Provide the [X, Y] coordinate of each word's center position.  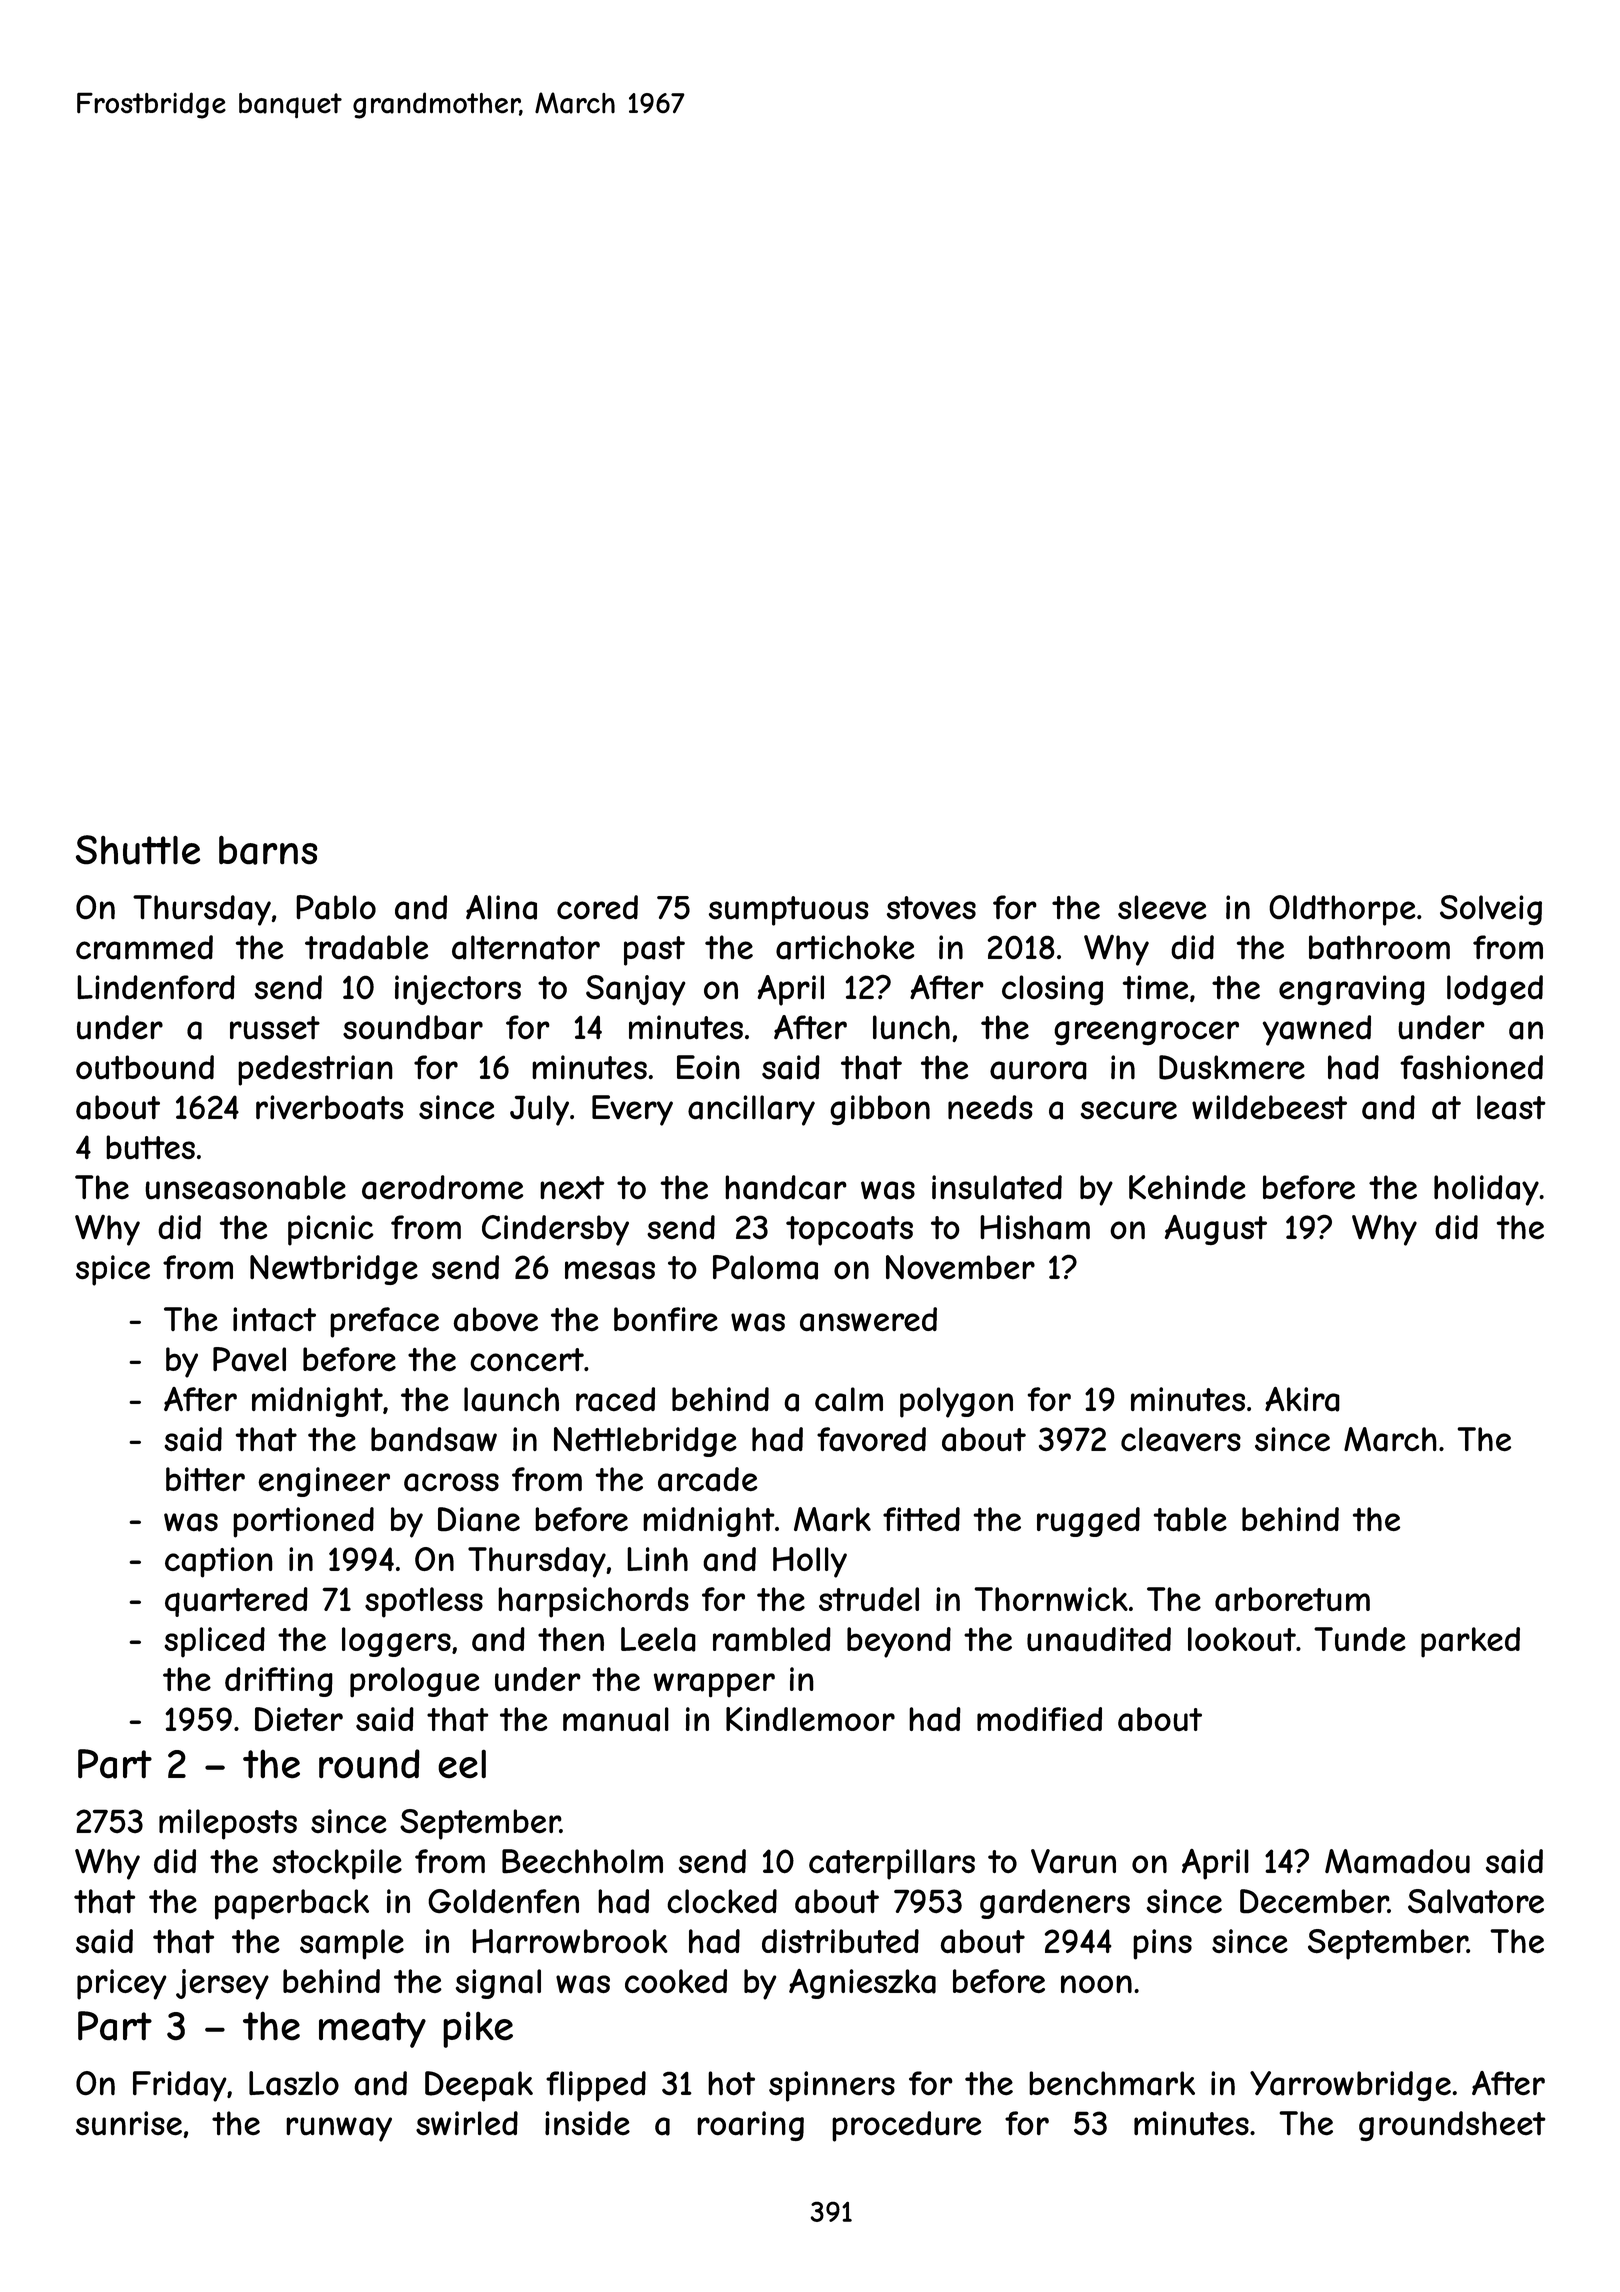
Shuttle [138, 850]
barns [268, 850]
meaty [372, 2030]
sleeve [1162, 907]
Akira [1302, 1399]
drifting [279, 1682]
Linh [657, 1559]
